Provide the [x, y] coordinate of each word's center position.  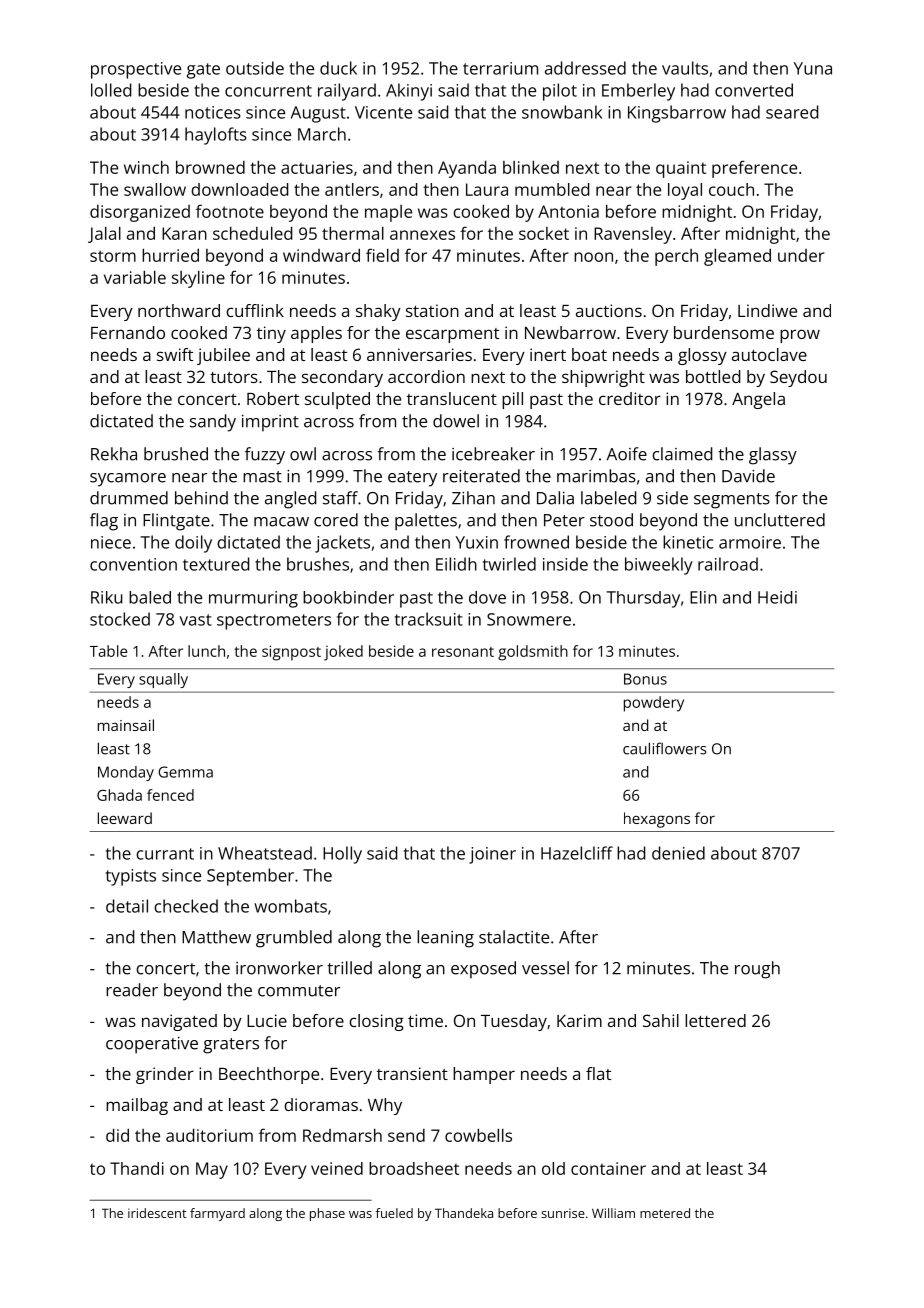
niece [111, 542]
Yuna [813, 68]
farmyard [217, 1214]
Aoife [627, 454]
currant [165, 854]
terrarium [500, 68]
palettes [426, 522]
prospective [136, 70]
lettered [715, 1020]
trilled [349, 968]
